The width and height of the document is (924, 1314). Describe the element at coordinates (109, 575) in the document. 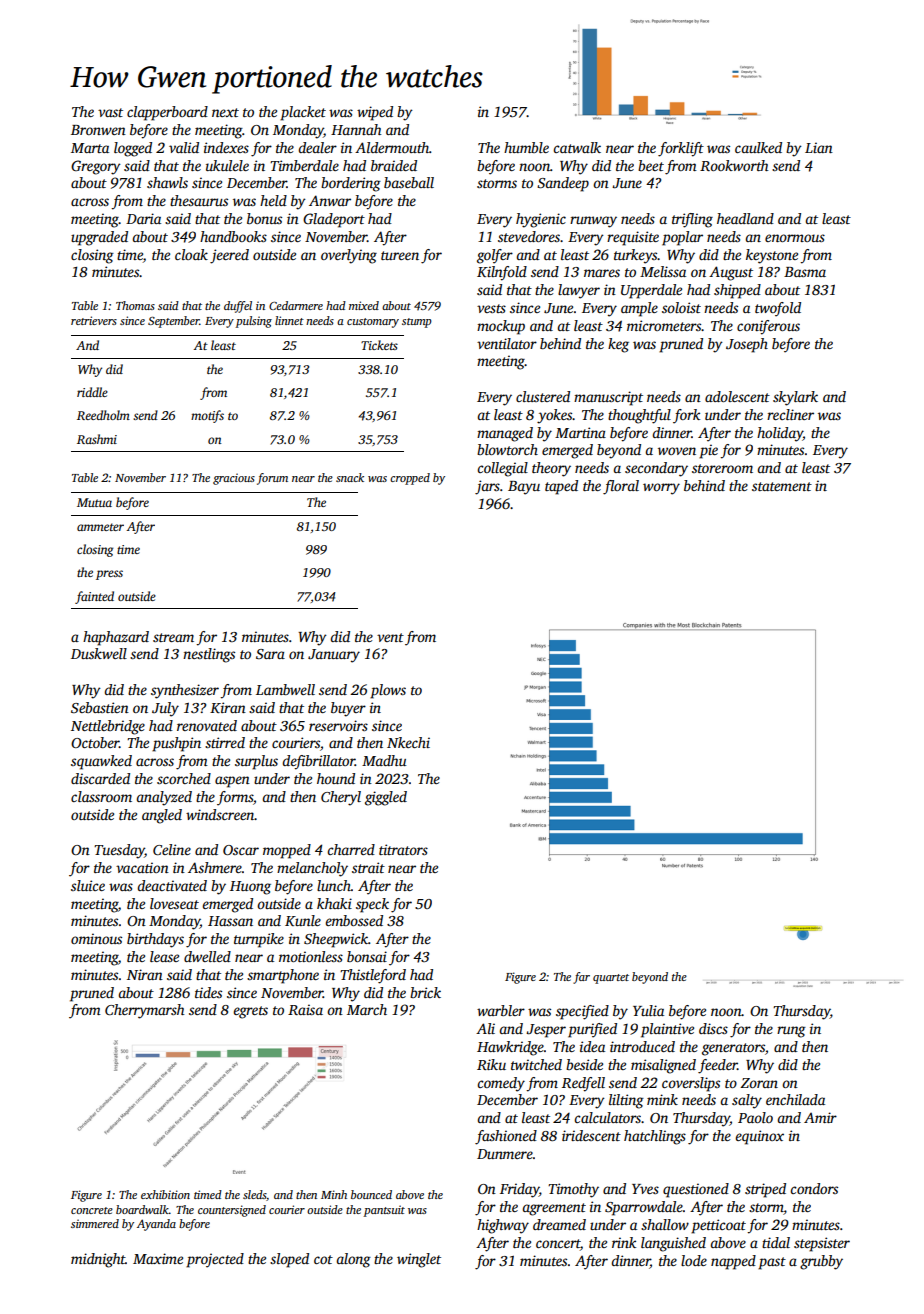

I see `press` at that location.
